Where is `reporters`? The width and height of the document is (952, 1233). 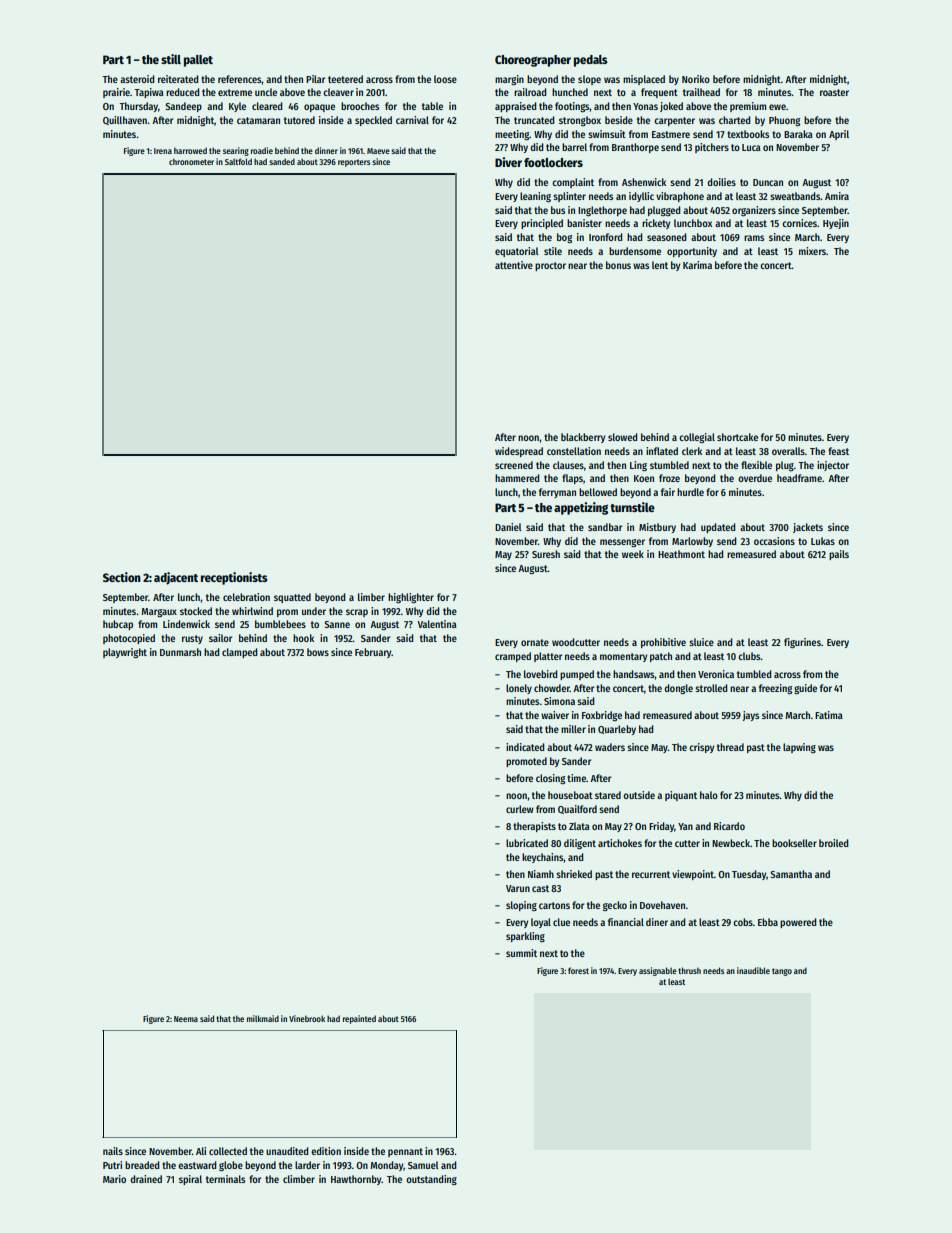
reporters is located at coordinates (354, 163).
